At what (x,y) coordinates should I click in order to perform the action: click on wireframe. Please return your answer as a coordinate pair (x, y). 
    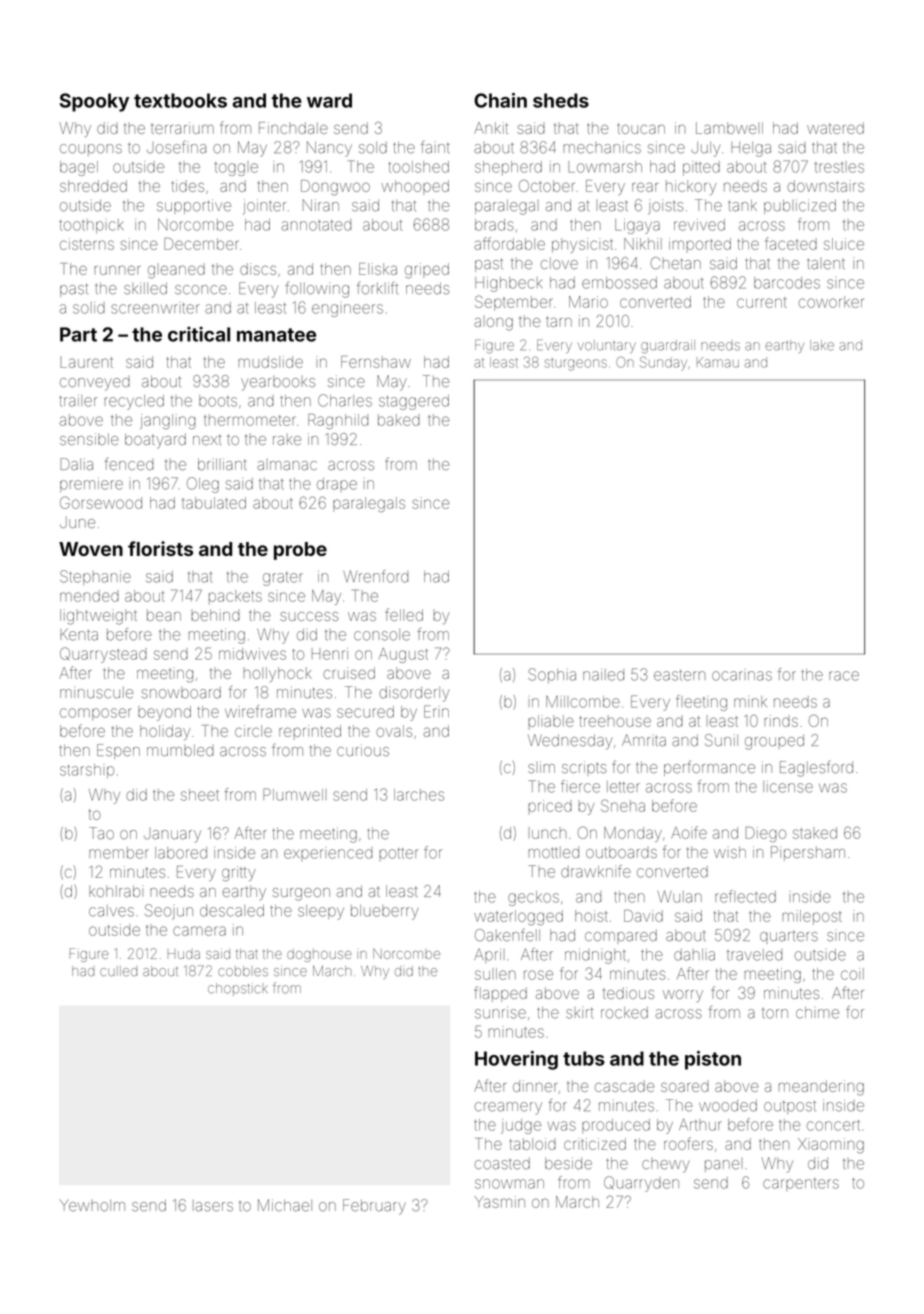
    Looking at the image, I should click on (260, 711).
